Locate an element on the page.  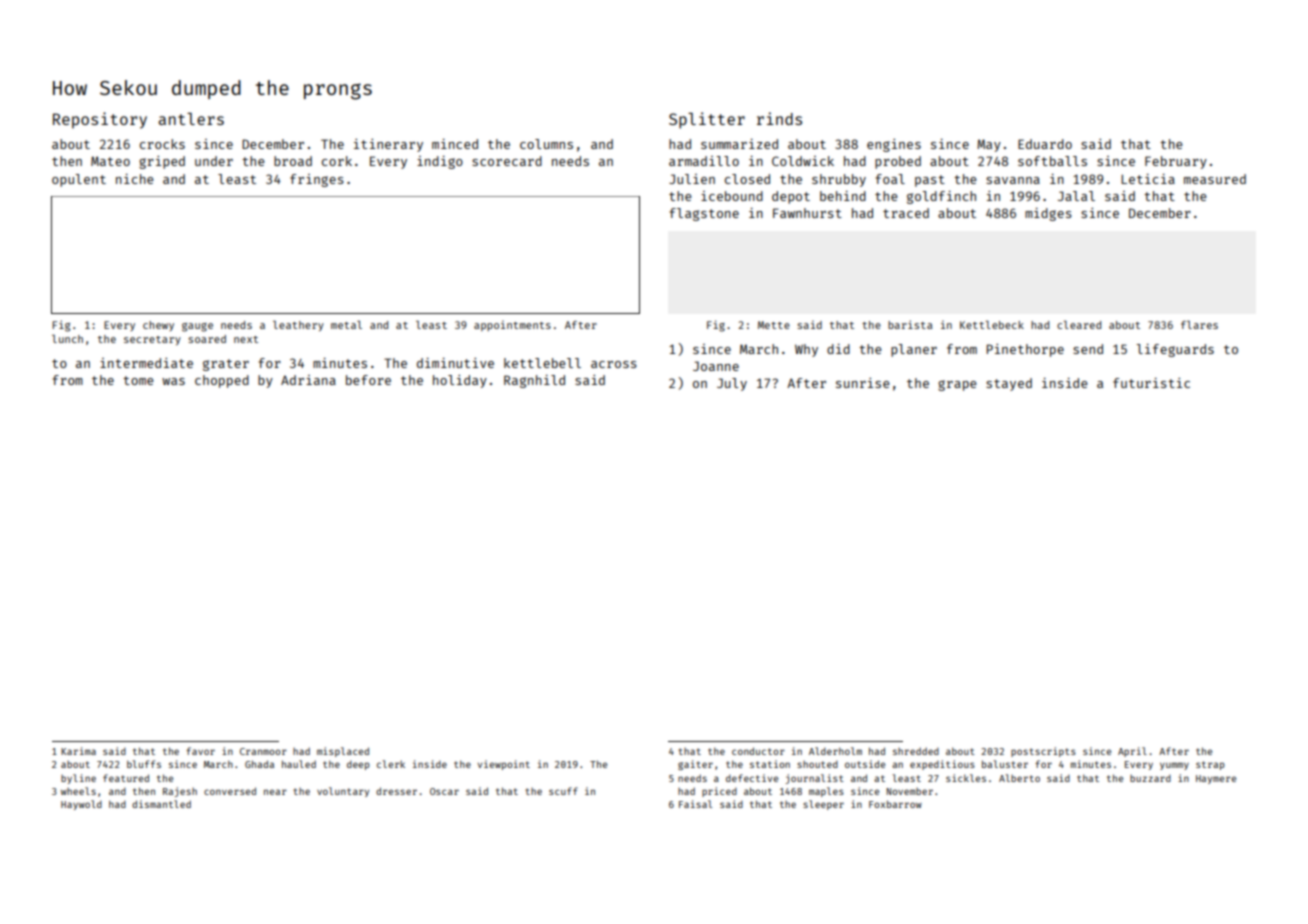
antlers is located at coordinates (191, 119).
